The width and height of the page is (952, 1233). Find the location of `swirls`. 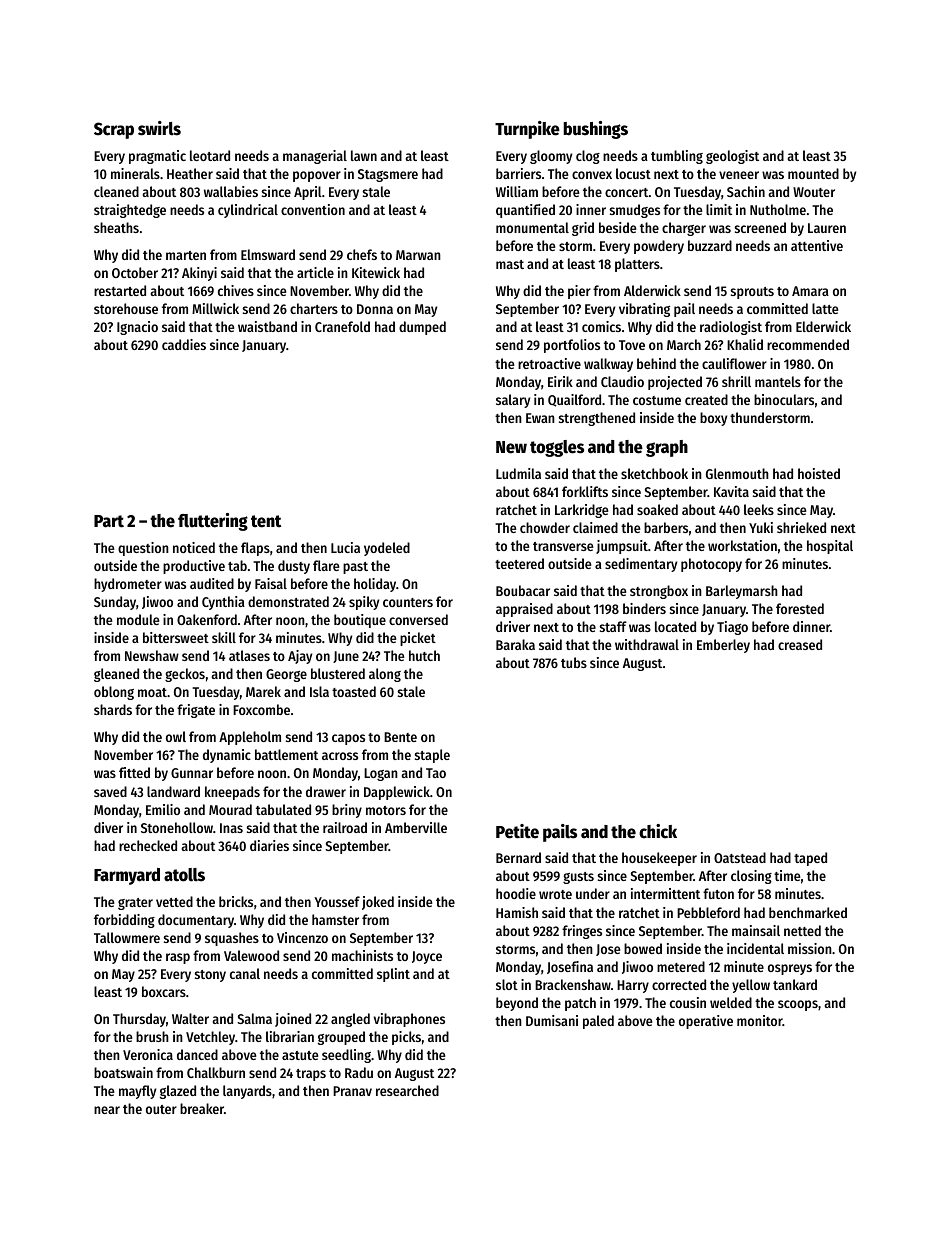

swirls is located at coordinates (159, 128).
